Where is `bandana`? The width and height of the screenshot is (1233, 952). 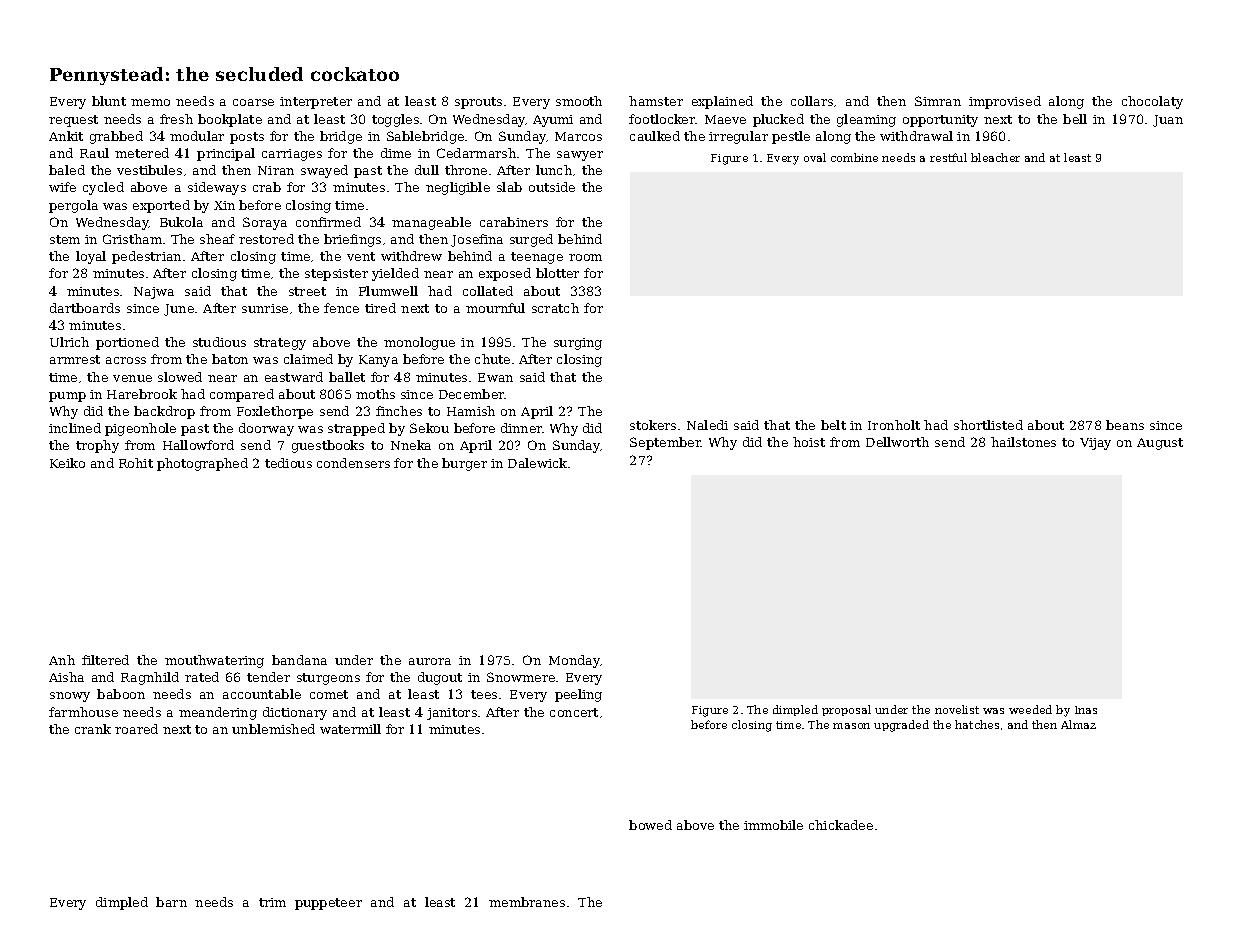
bandana is located at coordinates (299, 660).
